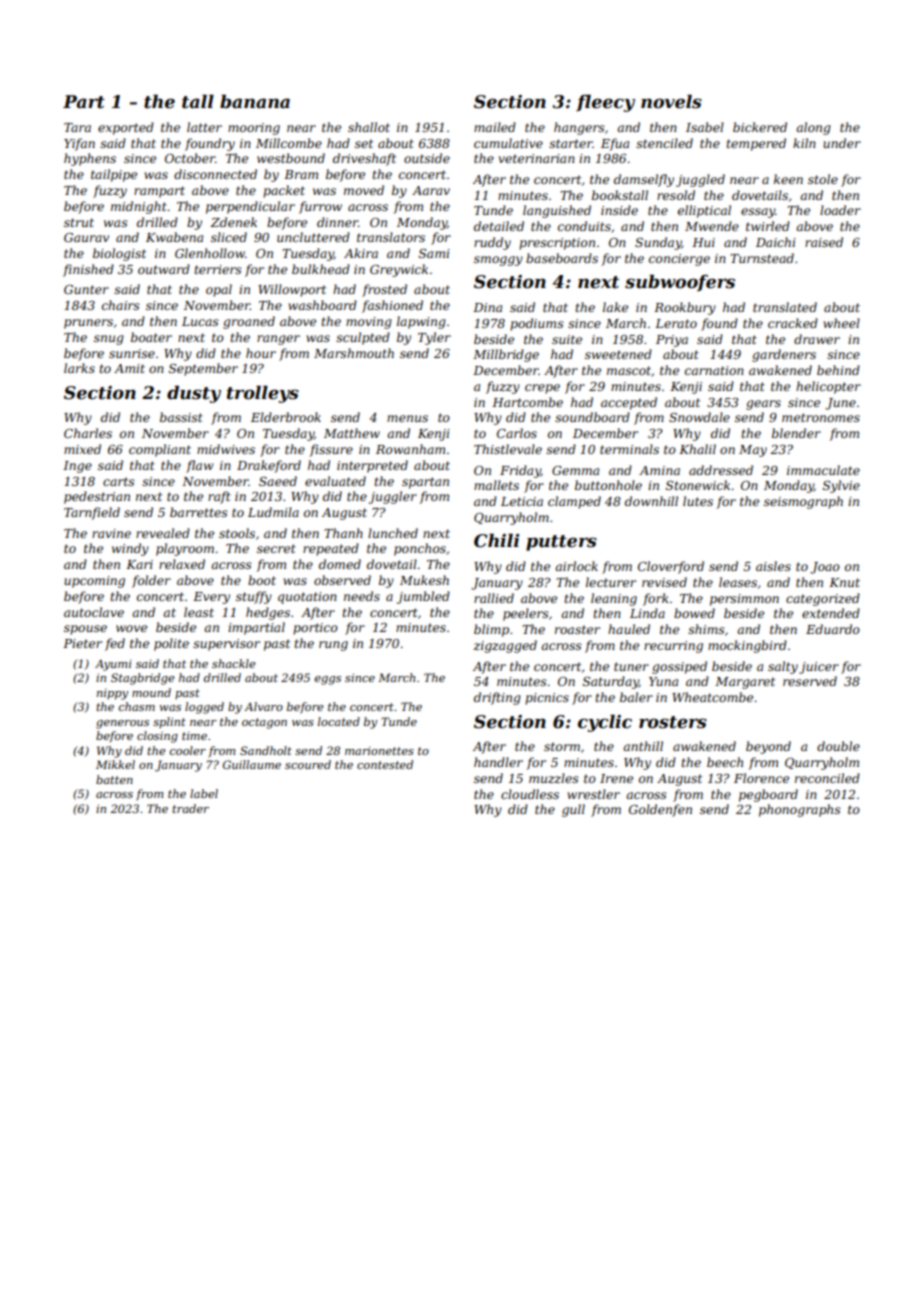 The height and width of the page is (1308, 924). Describe the element at coordinates (497, 698) in the page. I see `drifting` at that location.
